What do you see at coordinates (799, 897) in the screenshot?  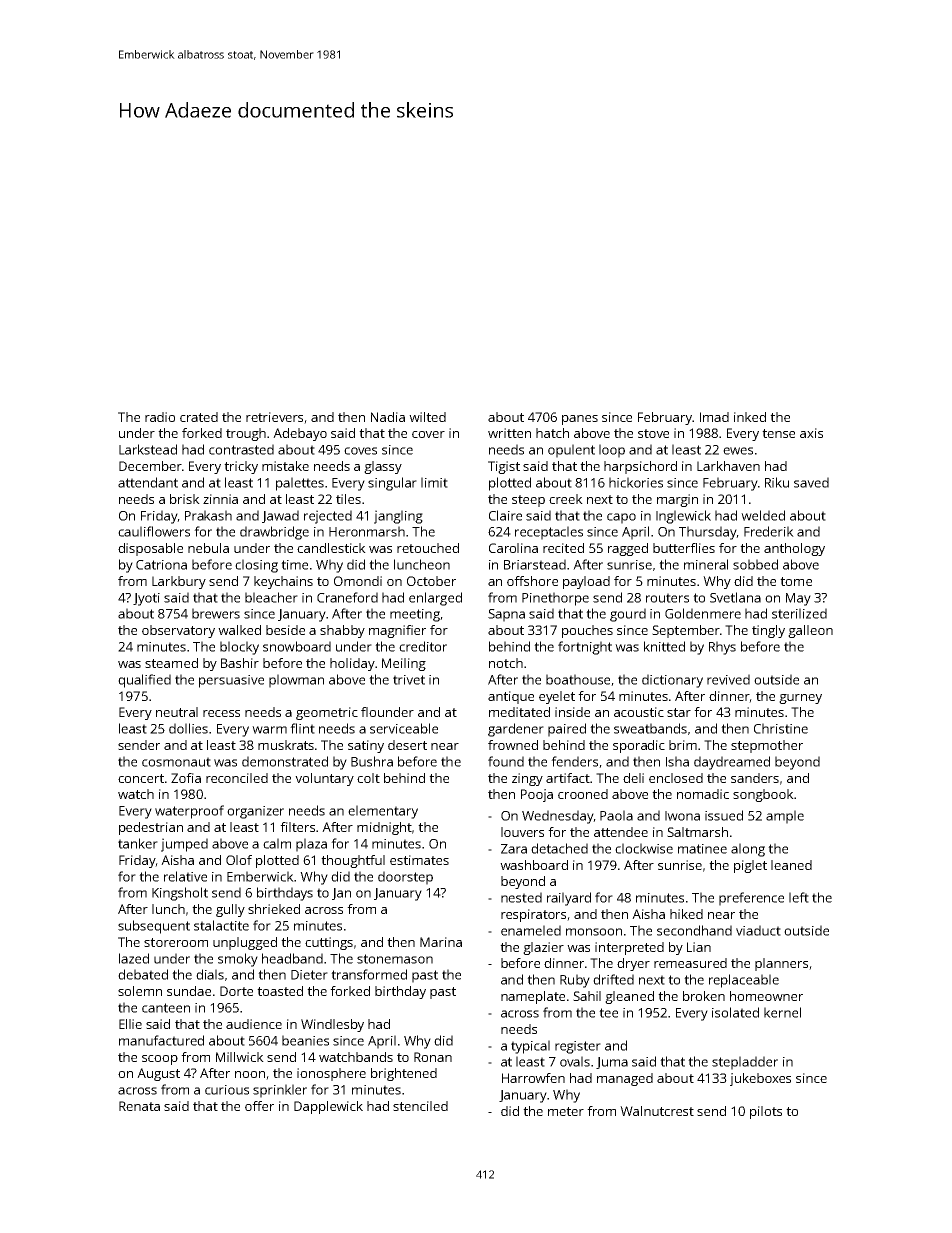 I see `left` at bounding box center [799, 897].
